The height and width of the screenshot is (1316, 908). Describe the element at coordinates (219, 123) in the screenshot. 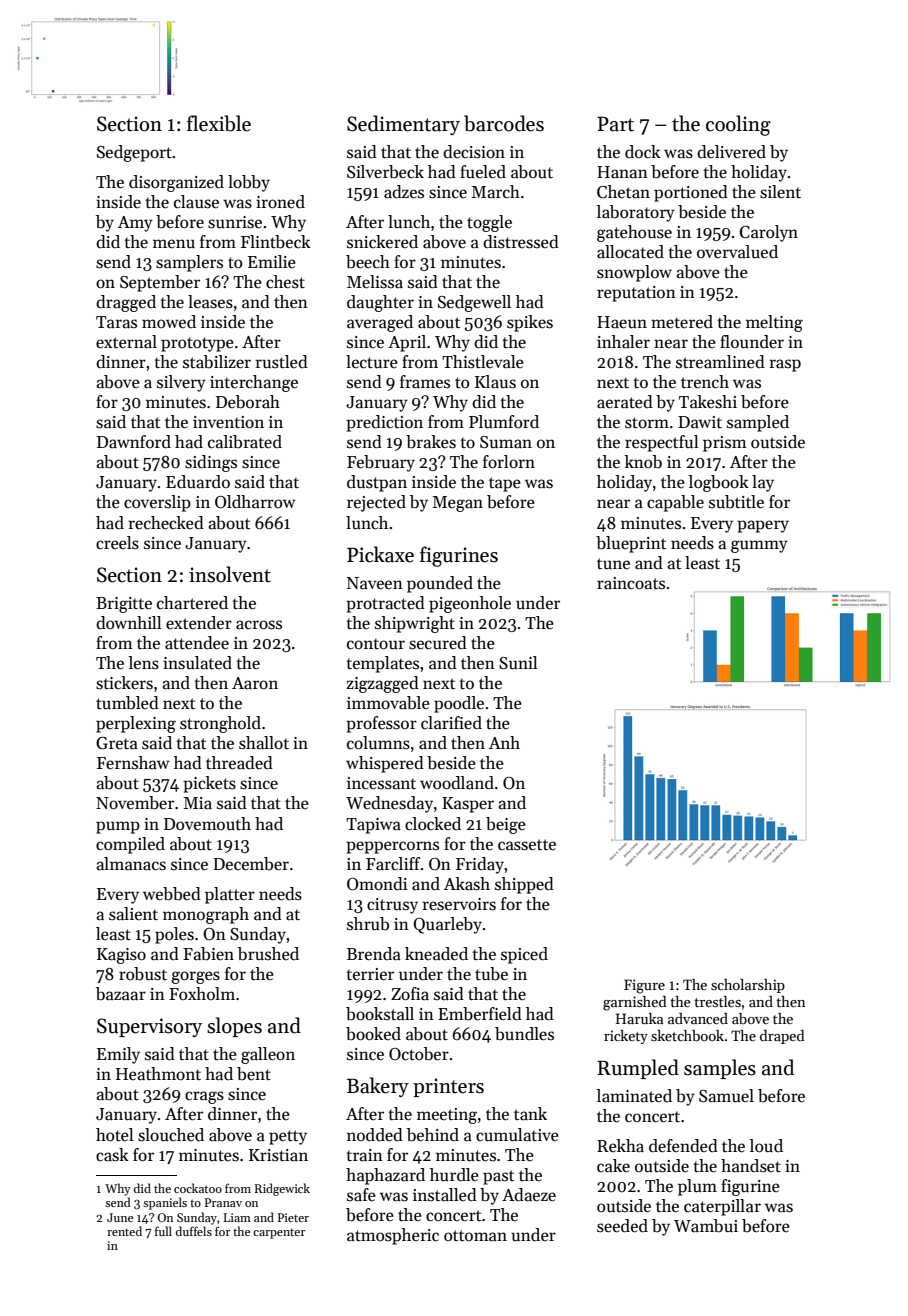

I see `flexible` at that location.
